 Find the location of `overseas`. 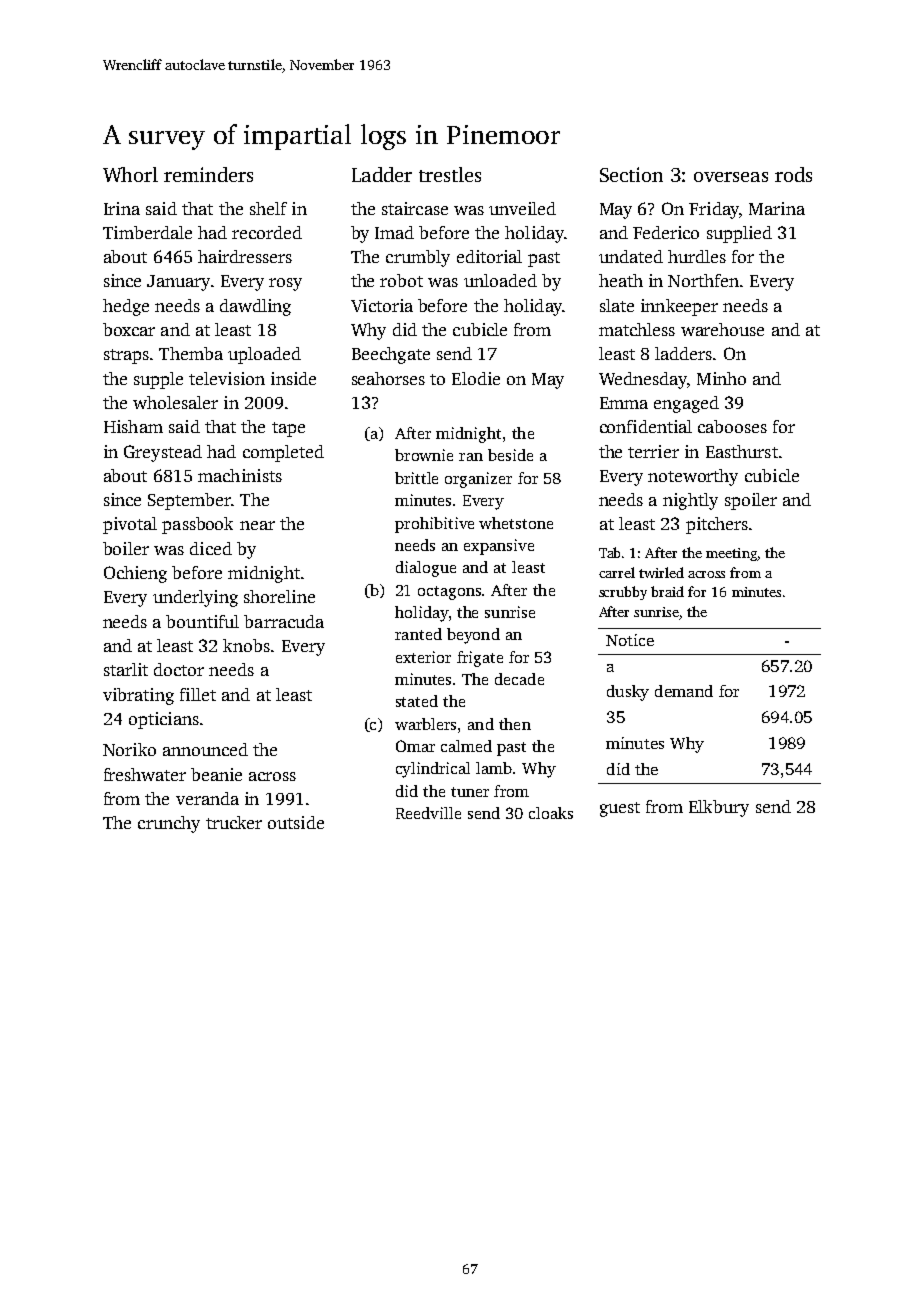

overseas is located at coordinates (731, 177).
